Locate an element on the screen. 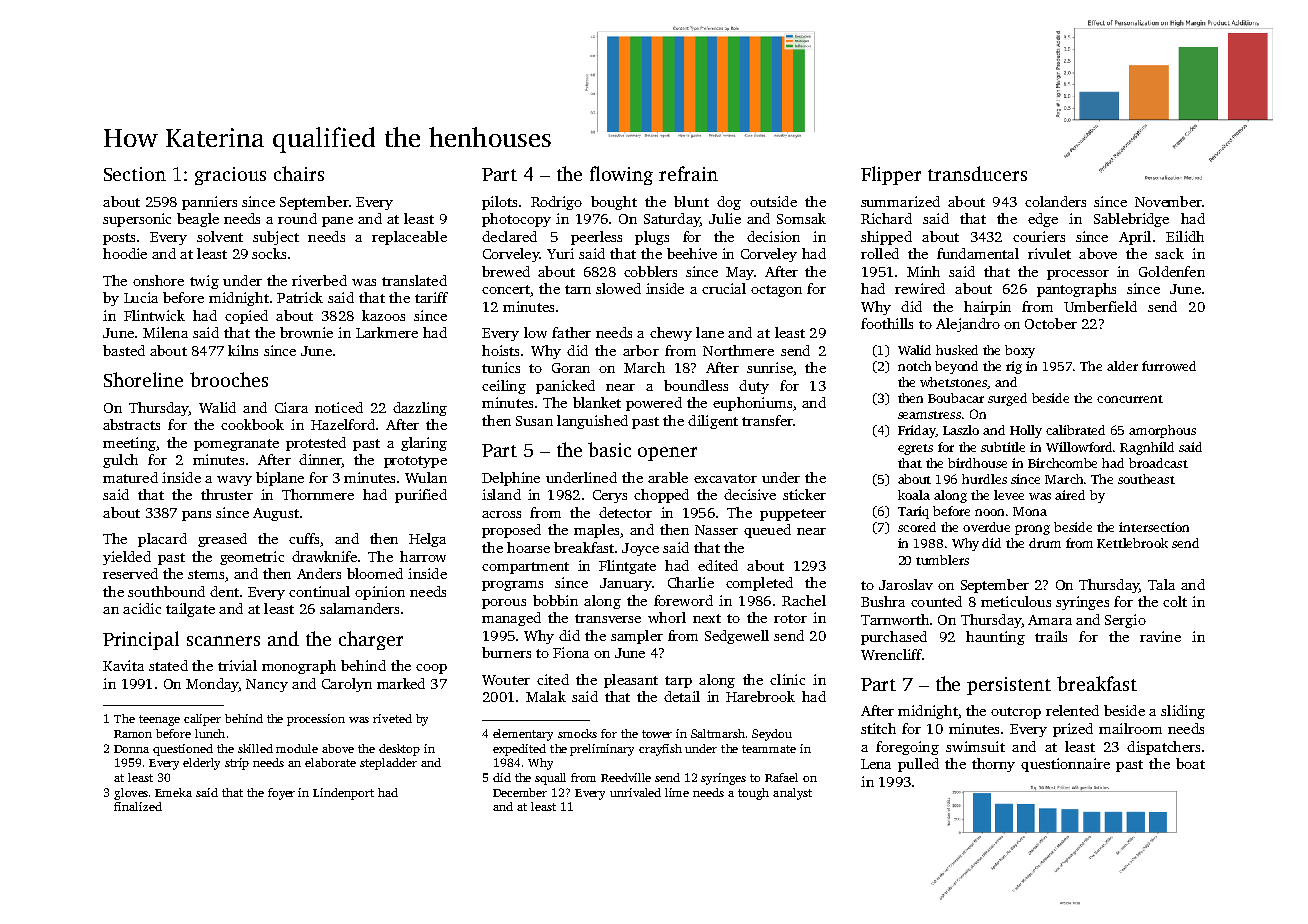 Image resolution: width=1308 pixels, height=924 pixels. sticker is located at coordinates (804, 494).
